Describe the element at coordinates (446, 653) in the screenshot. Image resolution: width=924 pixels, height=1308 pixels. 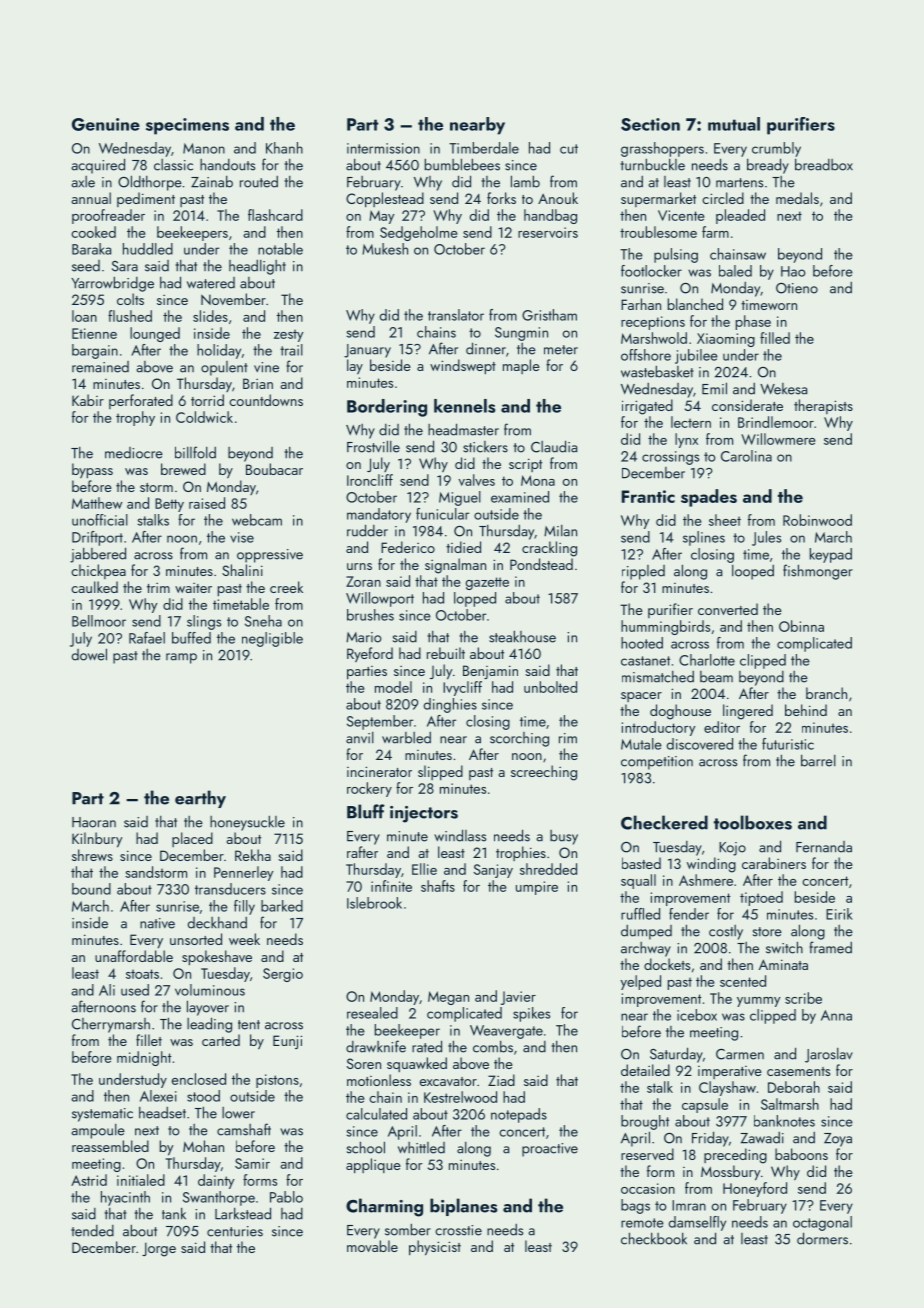
I see `rebuilt` at that location.
